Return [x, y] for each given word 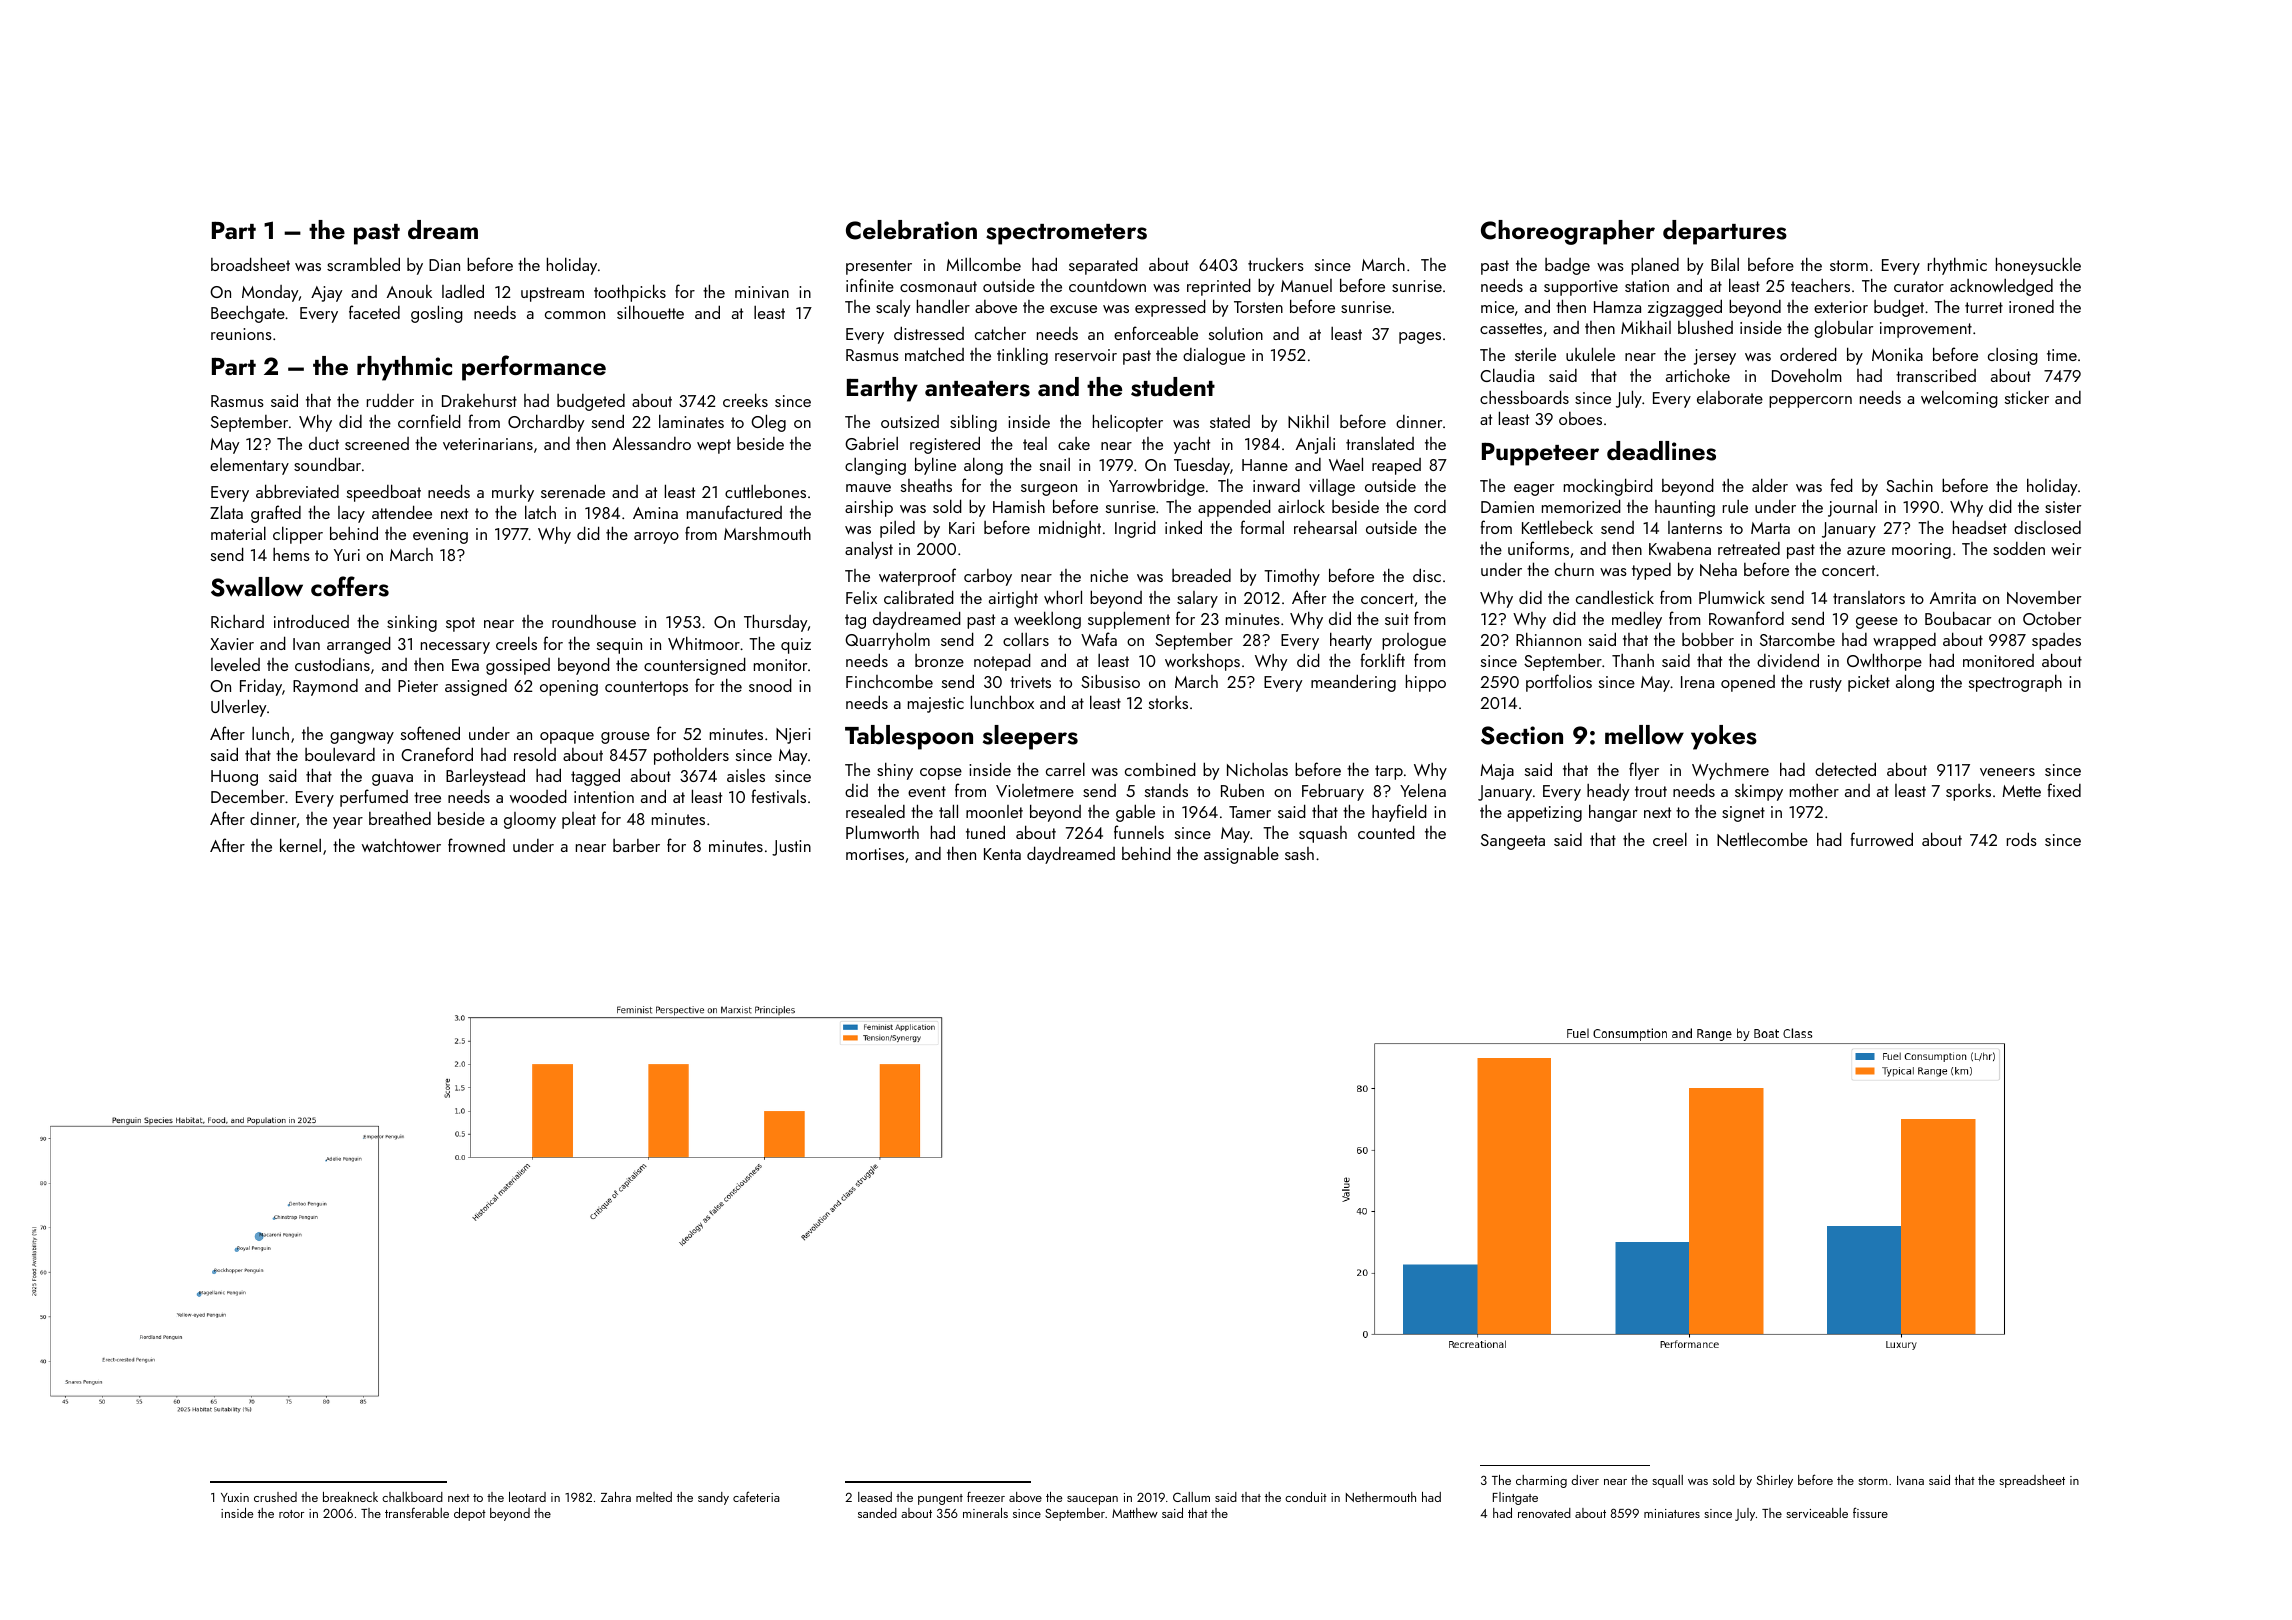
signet [1743, 814]
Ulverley [238, 708]
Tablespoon [909, 737]
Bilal [1725, 264]
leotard [527, 1497]
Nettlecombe [1762, 839]
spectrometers [1066, 234]
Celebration [911, 230]
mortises [875, 854]
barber [636, 845]
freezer [986, 1496]
